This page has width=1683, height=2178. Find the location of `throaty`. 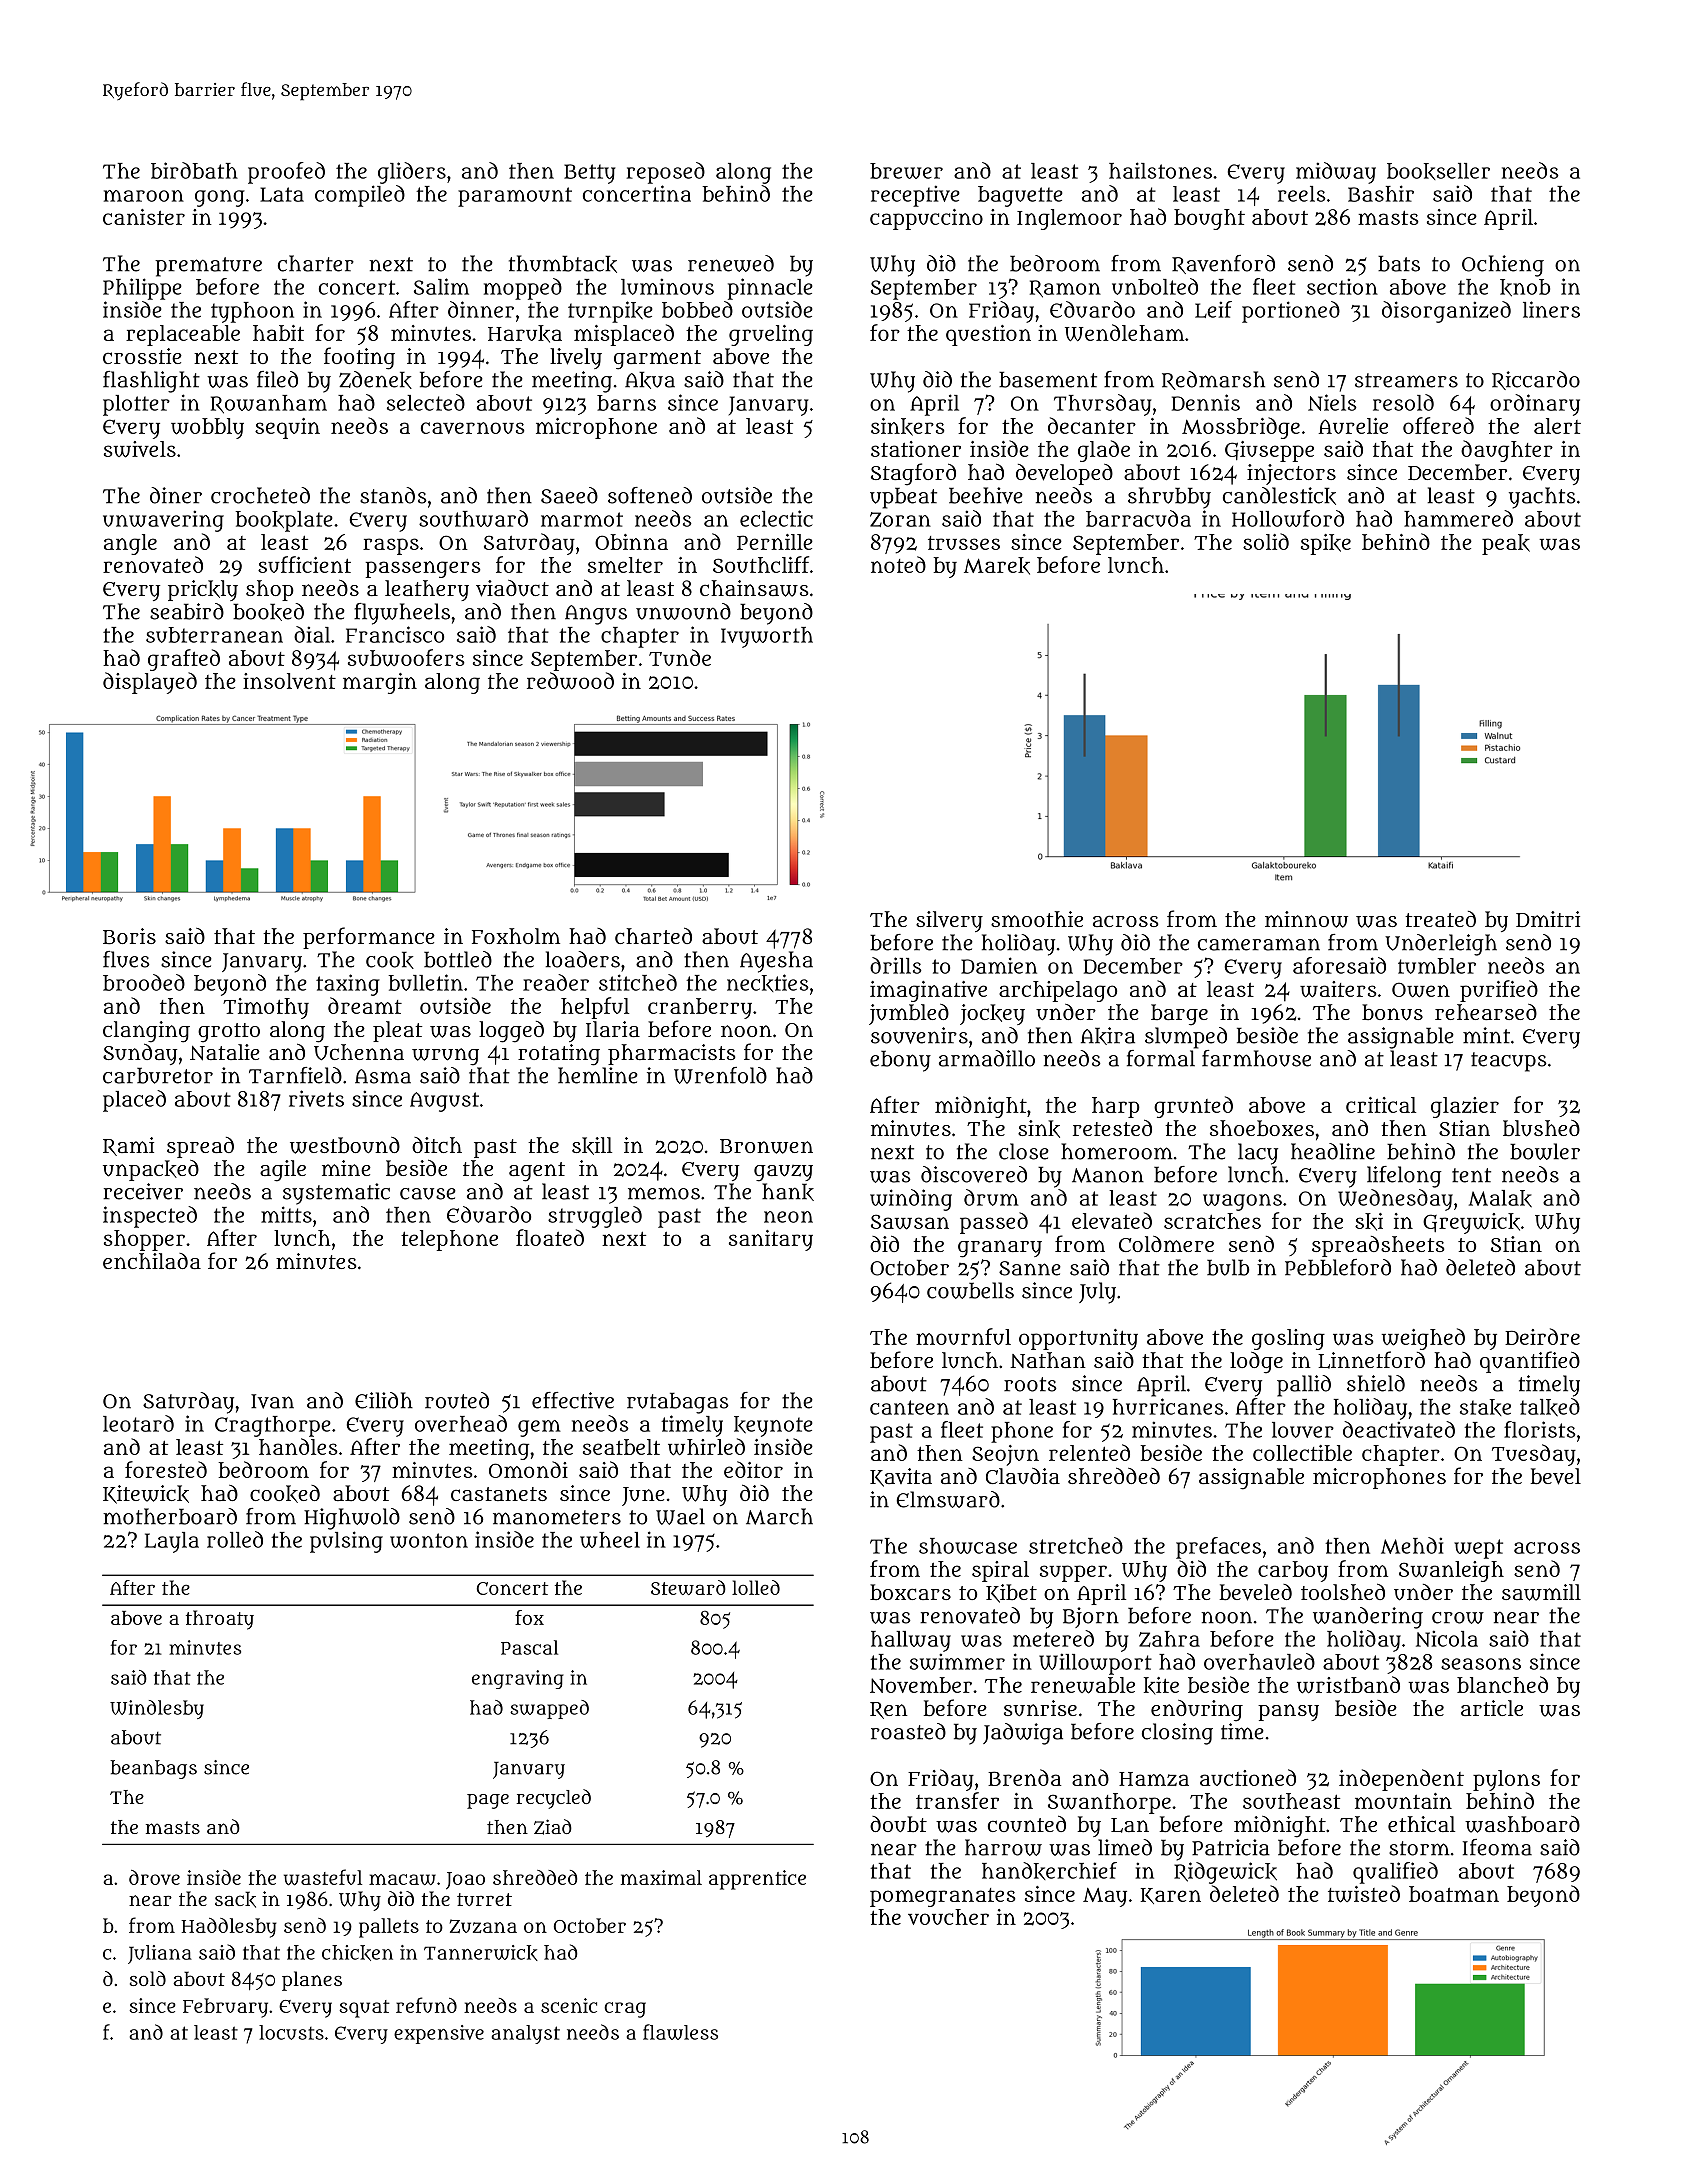

throaty is located at coordinates (220, 1620).
